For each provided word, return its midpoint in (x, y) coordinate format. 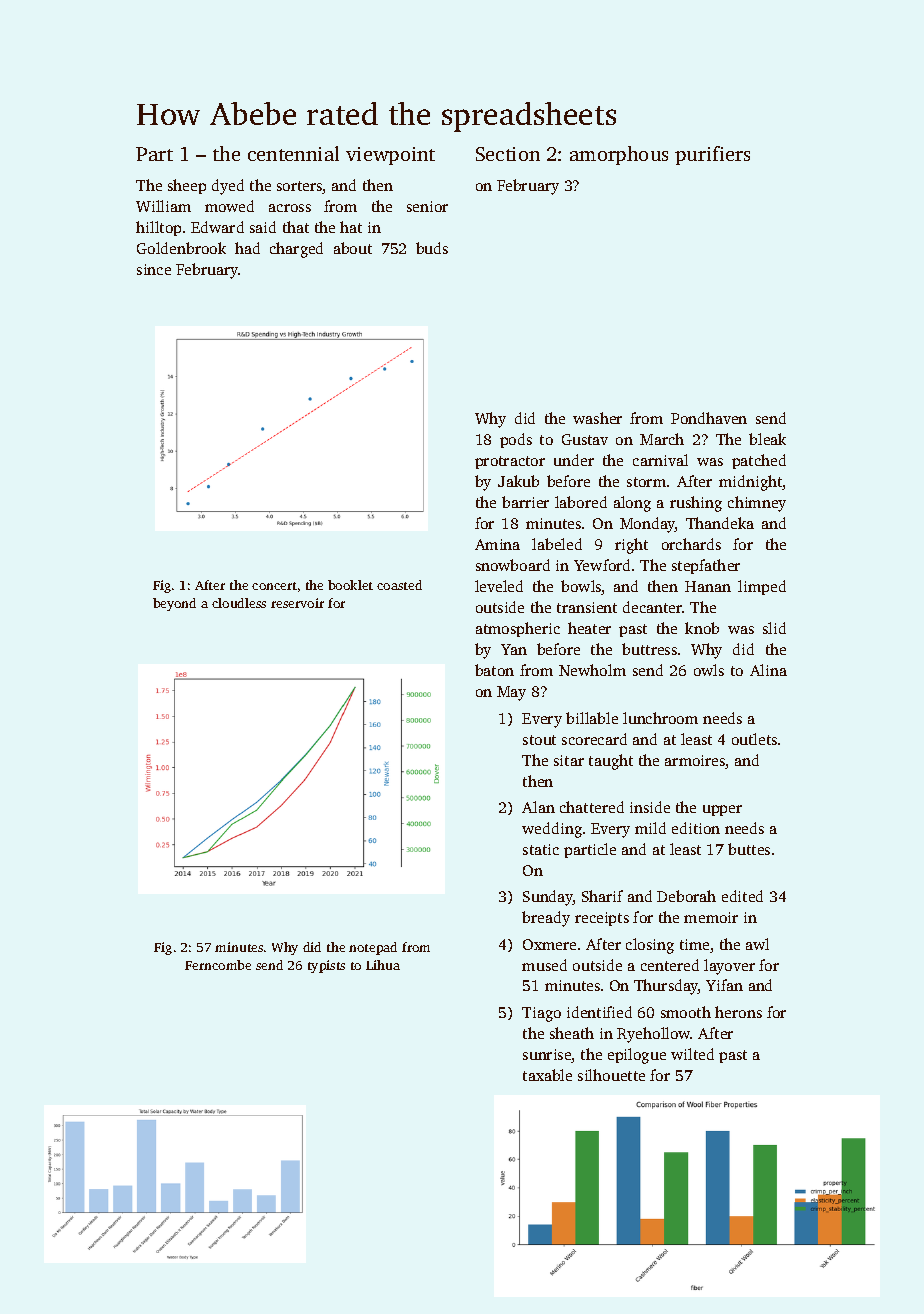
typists (326, 966)
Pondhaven (709, 418)
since (154, 269)
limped (762, 587)
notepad (373, 948)
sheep (187, 186)
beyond (174, 604)
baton (494, 670)
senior (427, 206)
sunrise (547, 1056)
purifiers (712, 155)
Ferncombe (218, 965)
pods (516, 440)
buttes (749, 849)
